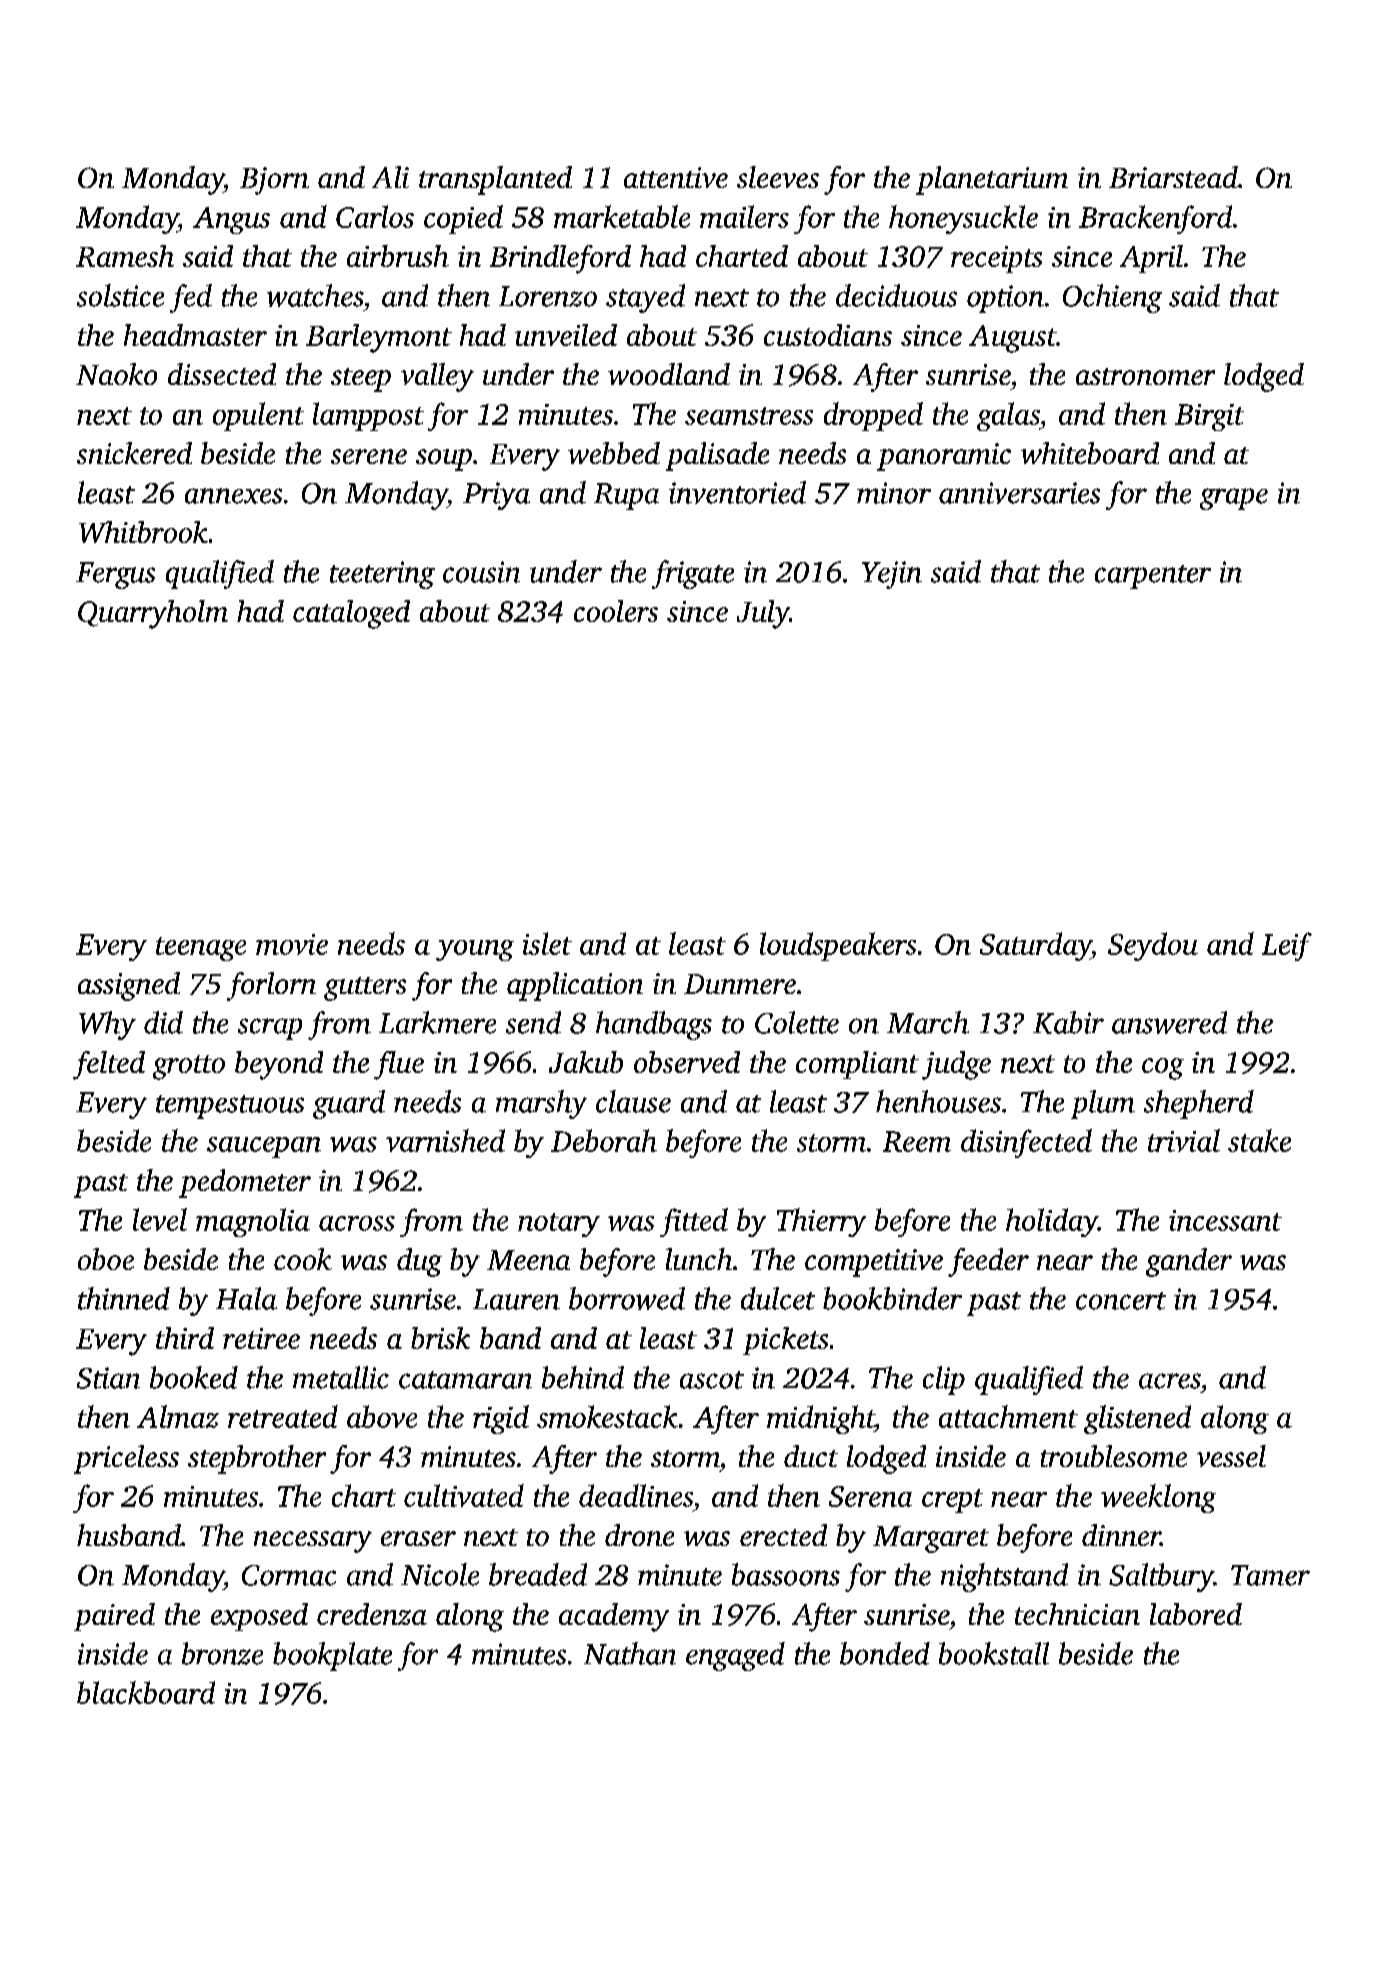 The height and width of the document is (1969, 1386). What do you see at coordinates (838, 946) in the document?
I see `loudspeakers` at bounding box center [838, 946].
